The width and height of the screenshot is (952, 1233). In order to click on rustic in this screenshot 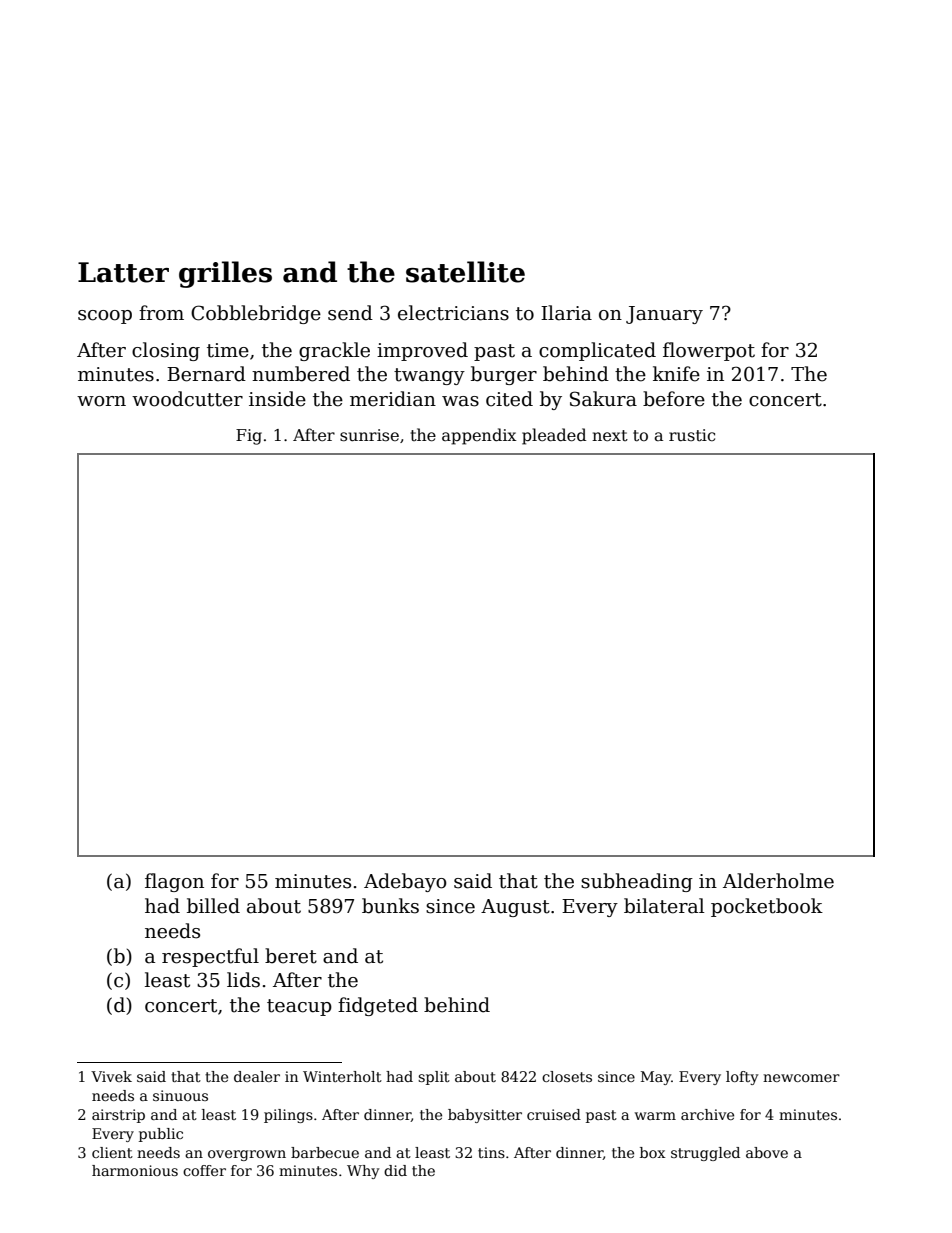, I will do `click(692, 435)`.
